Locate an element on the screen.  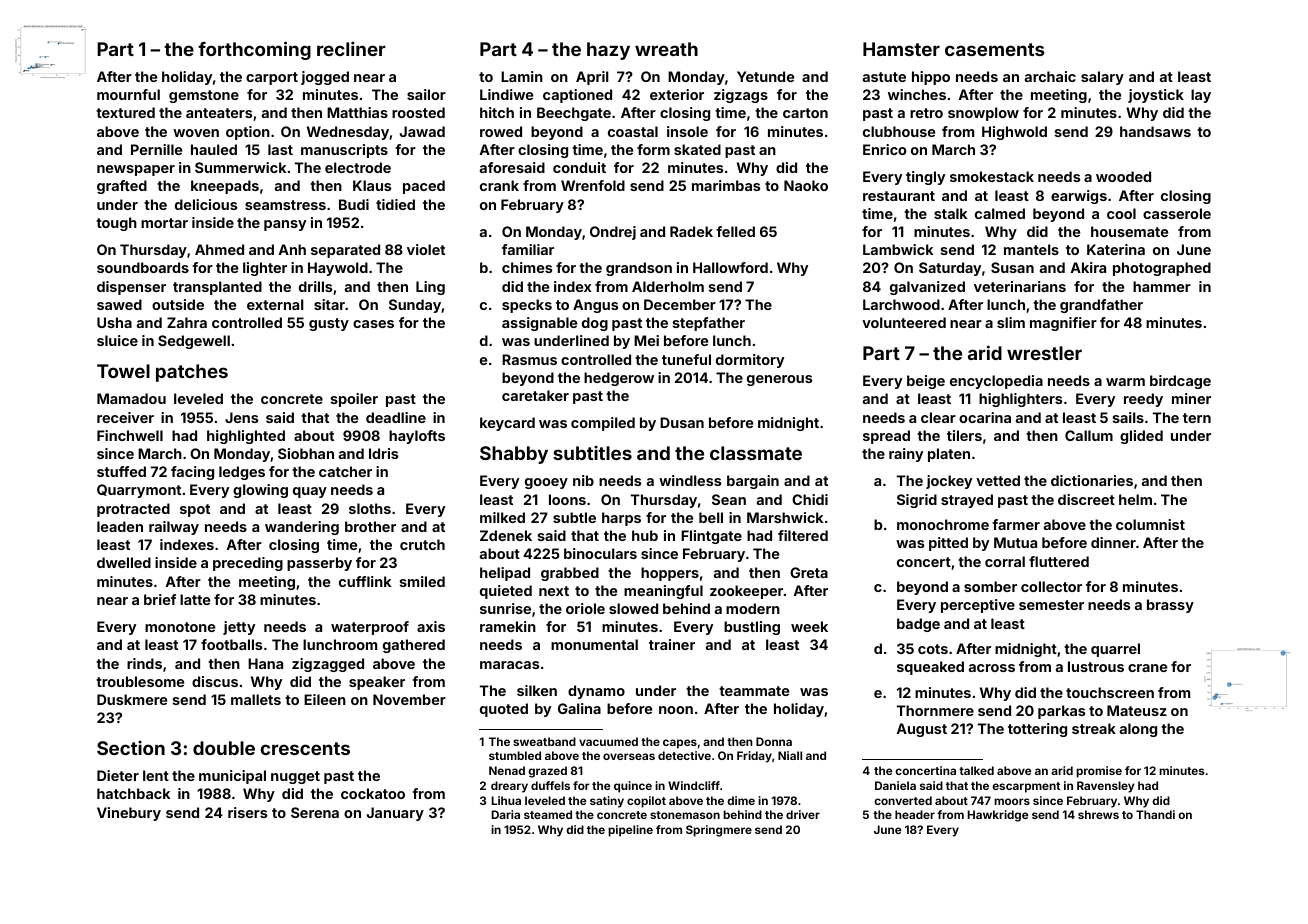
wreath is located at coordinates (666, 49).
